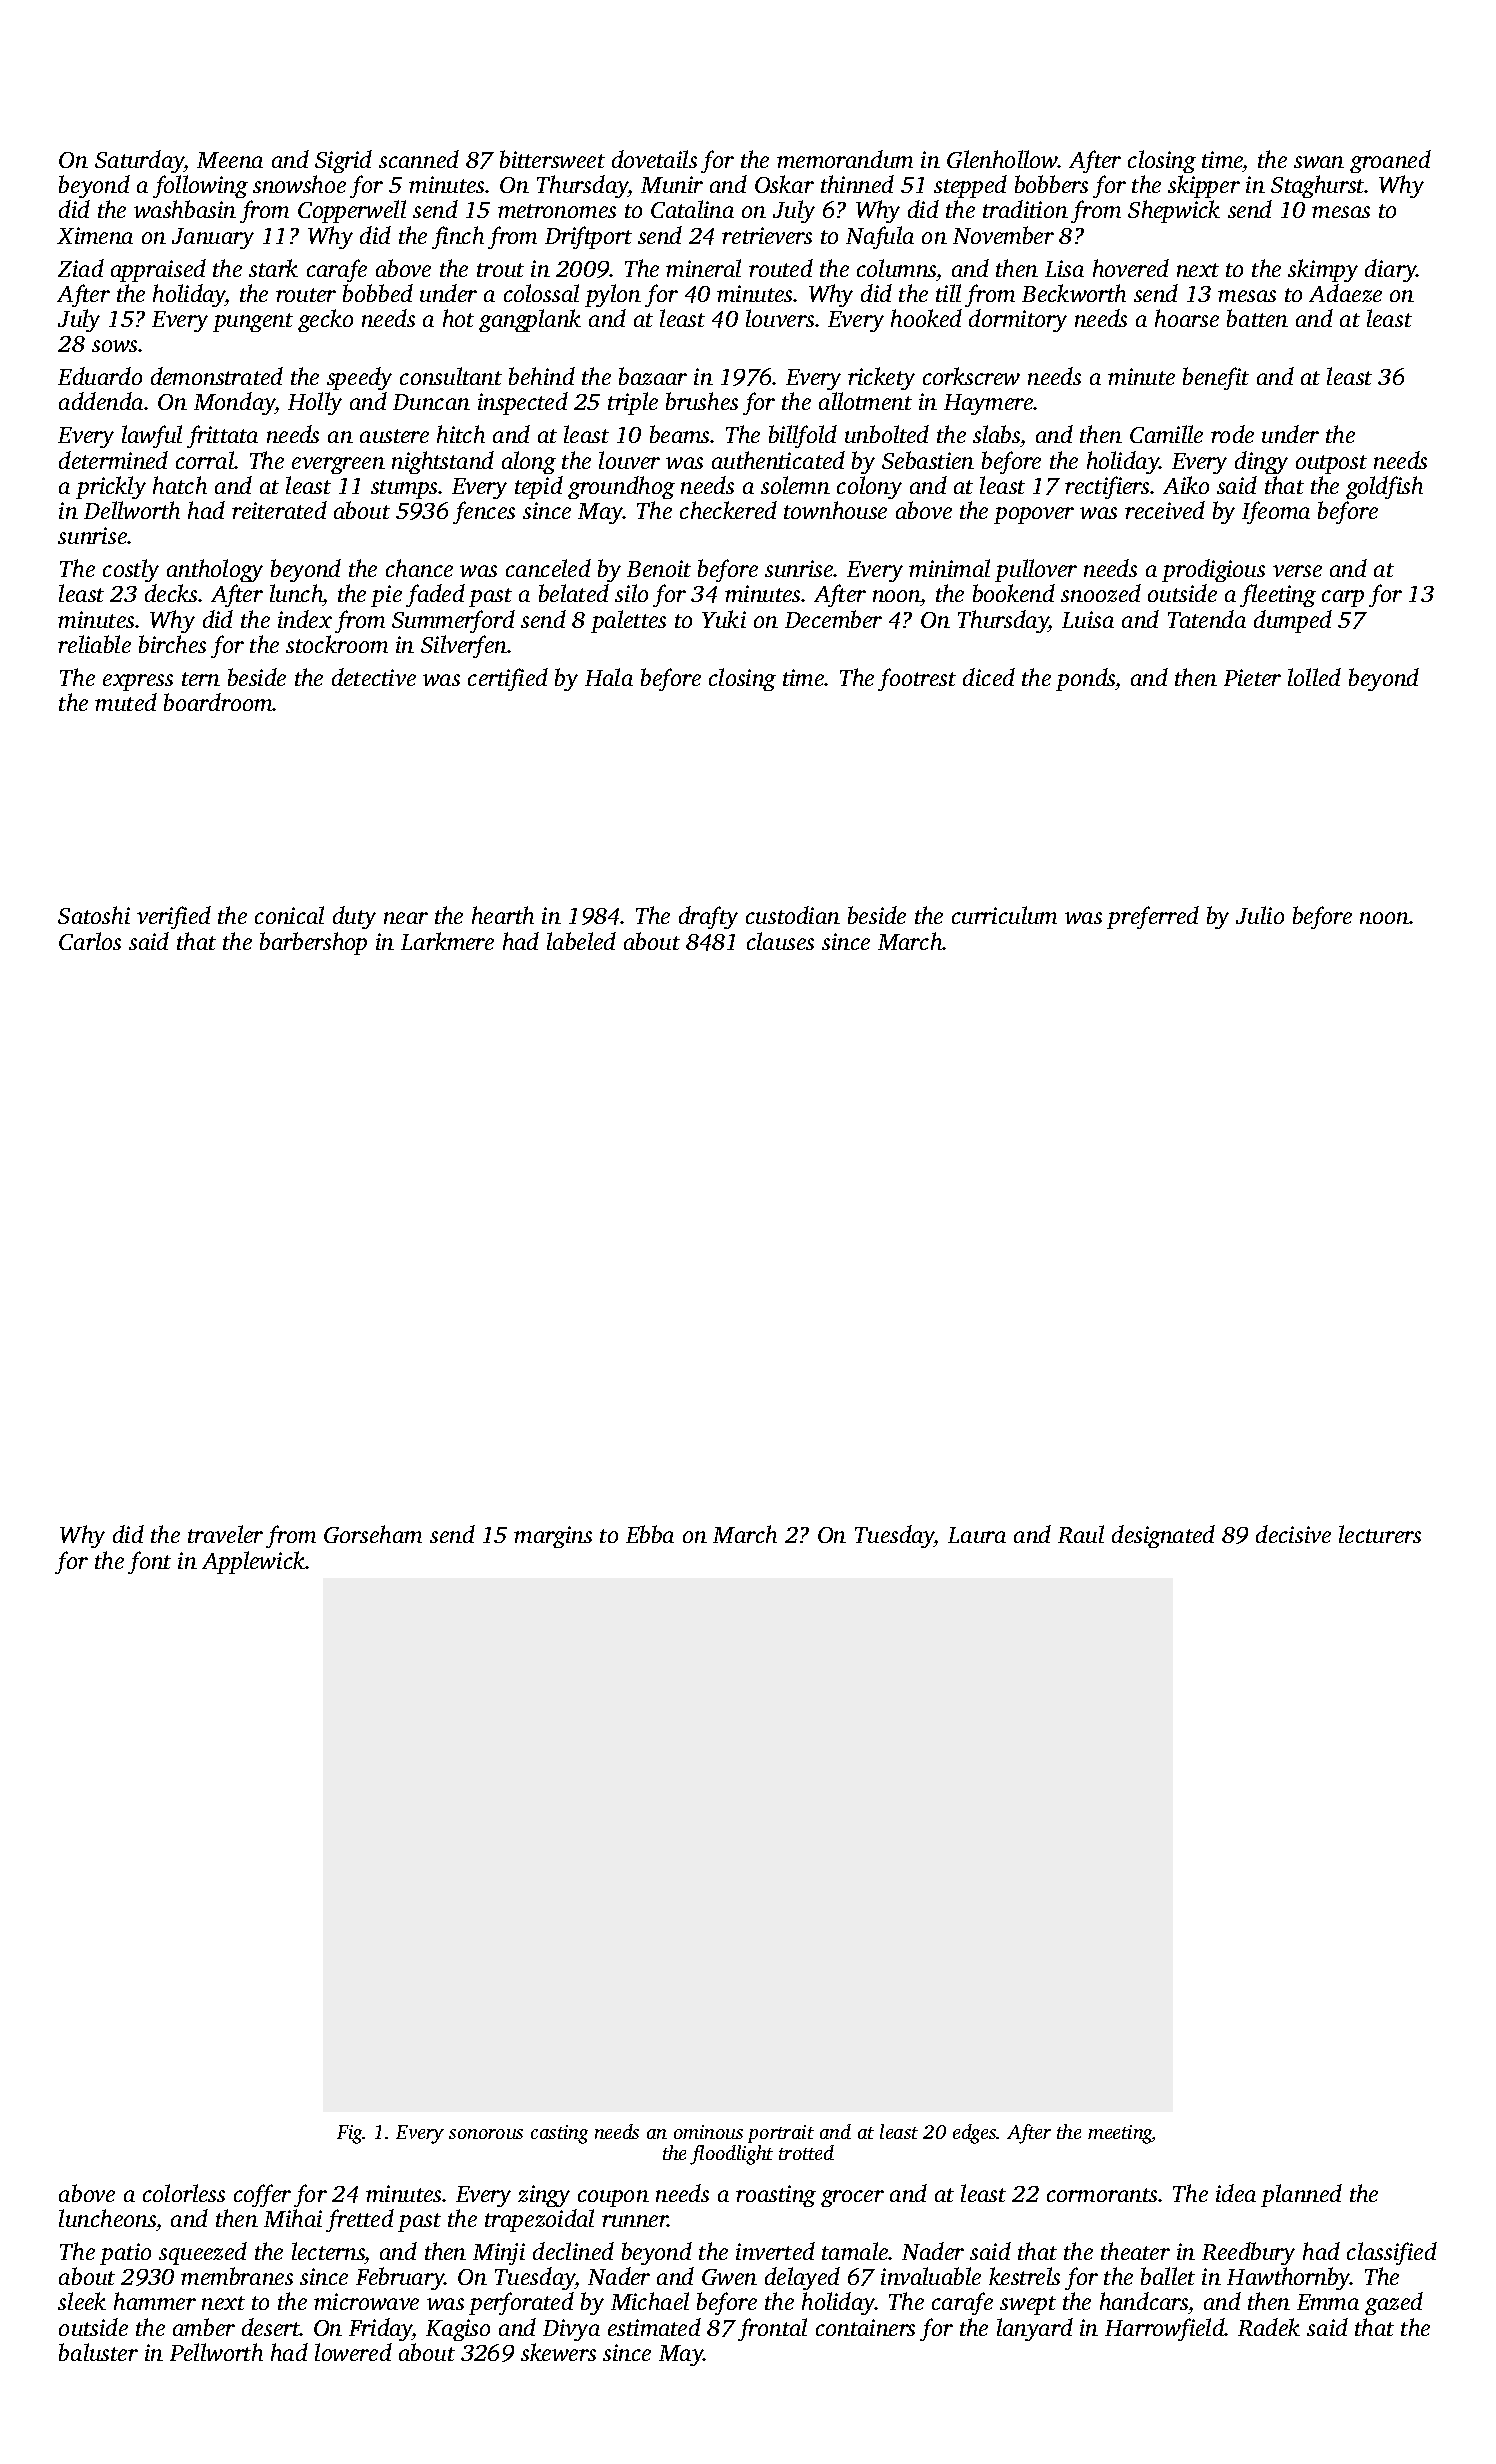 The height and width of the screenshot is (2464, 1496). What do you see at coordinates (977, 1535) in the screenshot?
I see `Laura` at bounding box center [977, 1535].
